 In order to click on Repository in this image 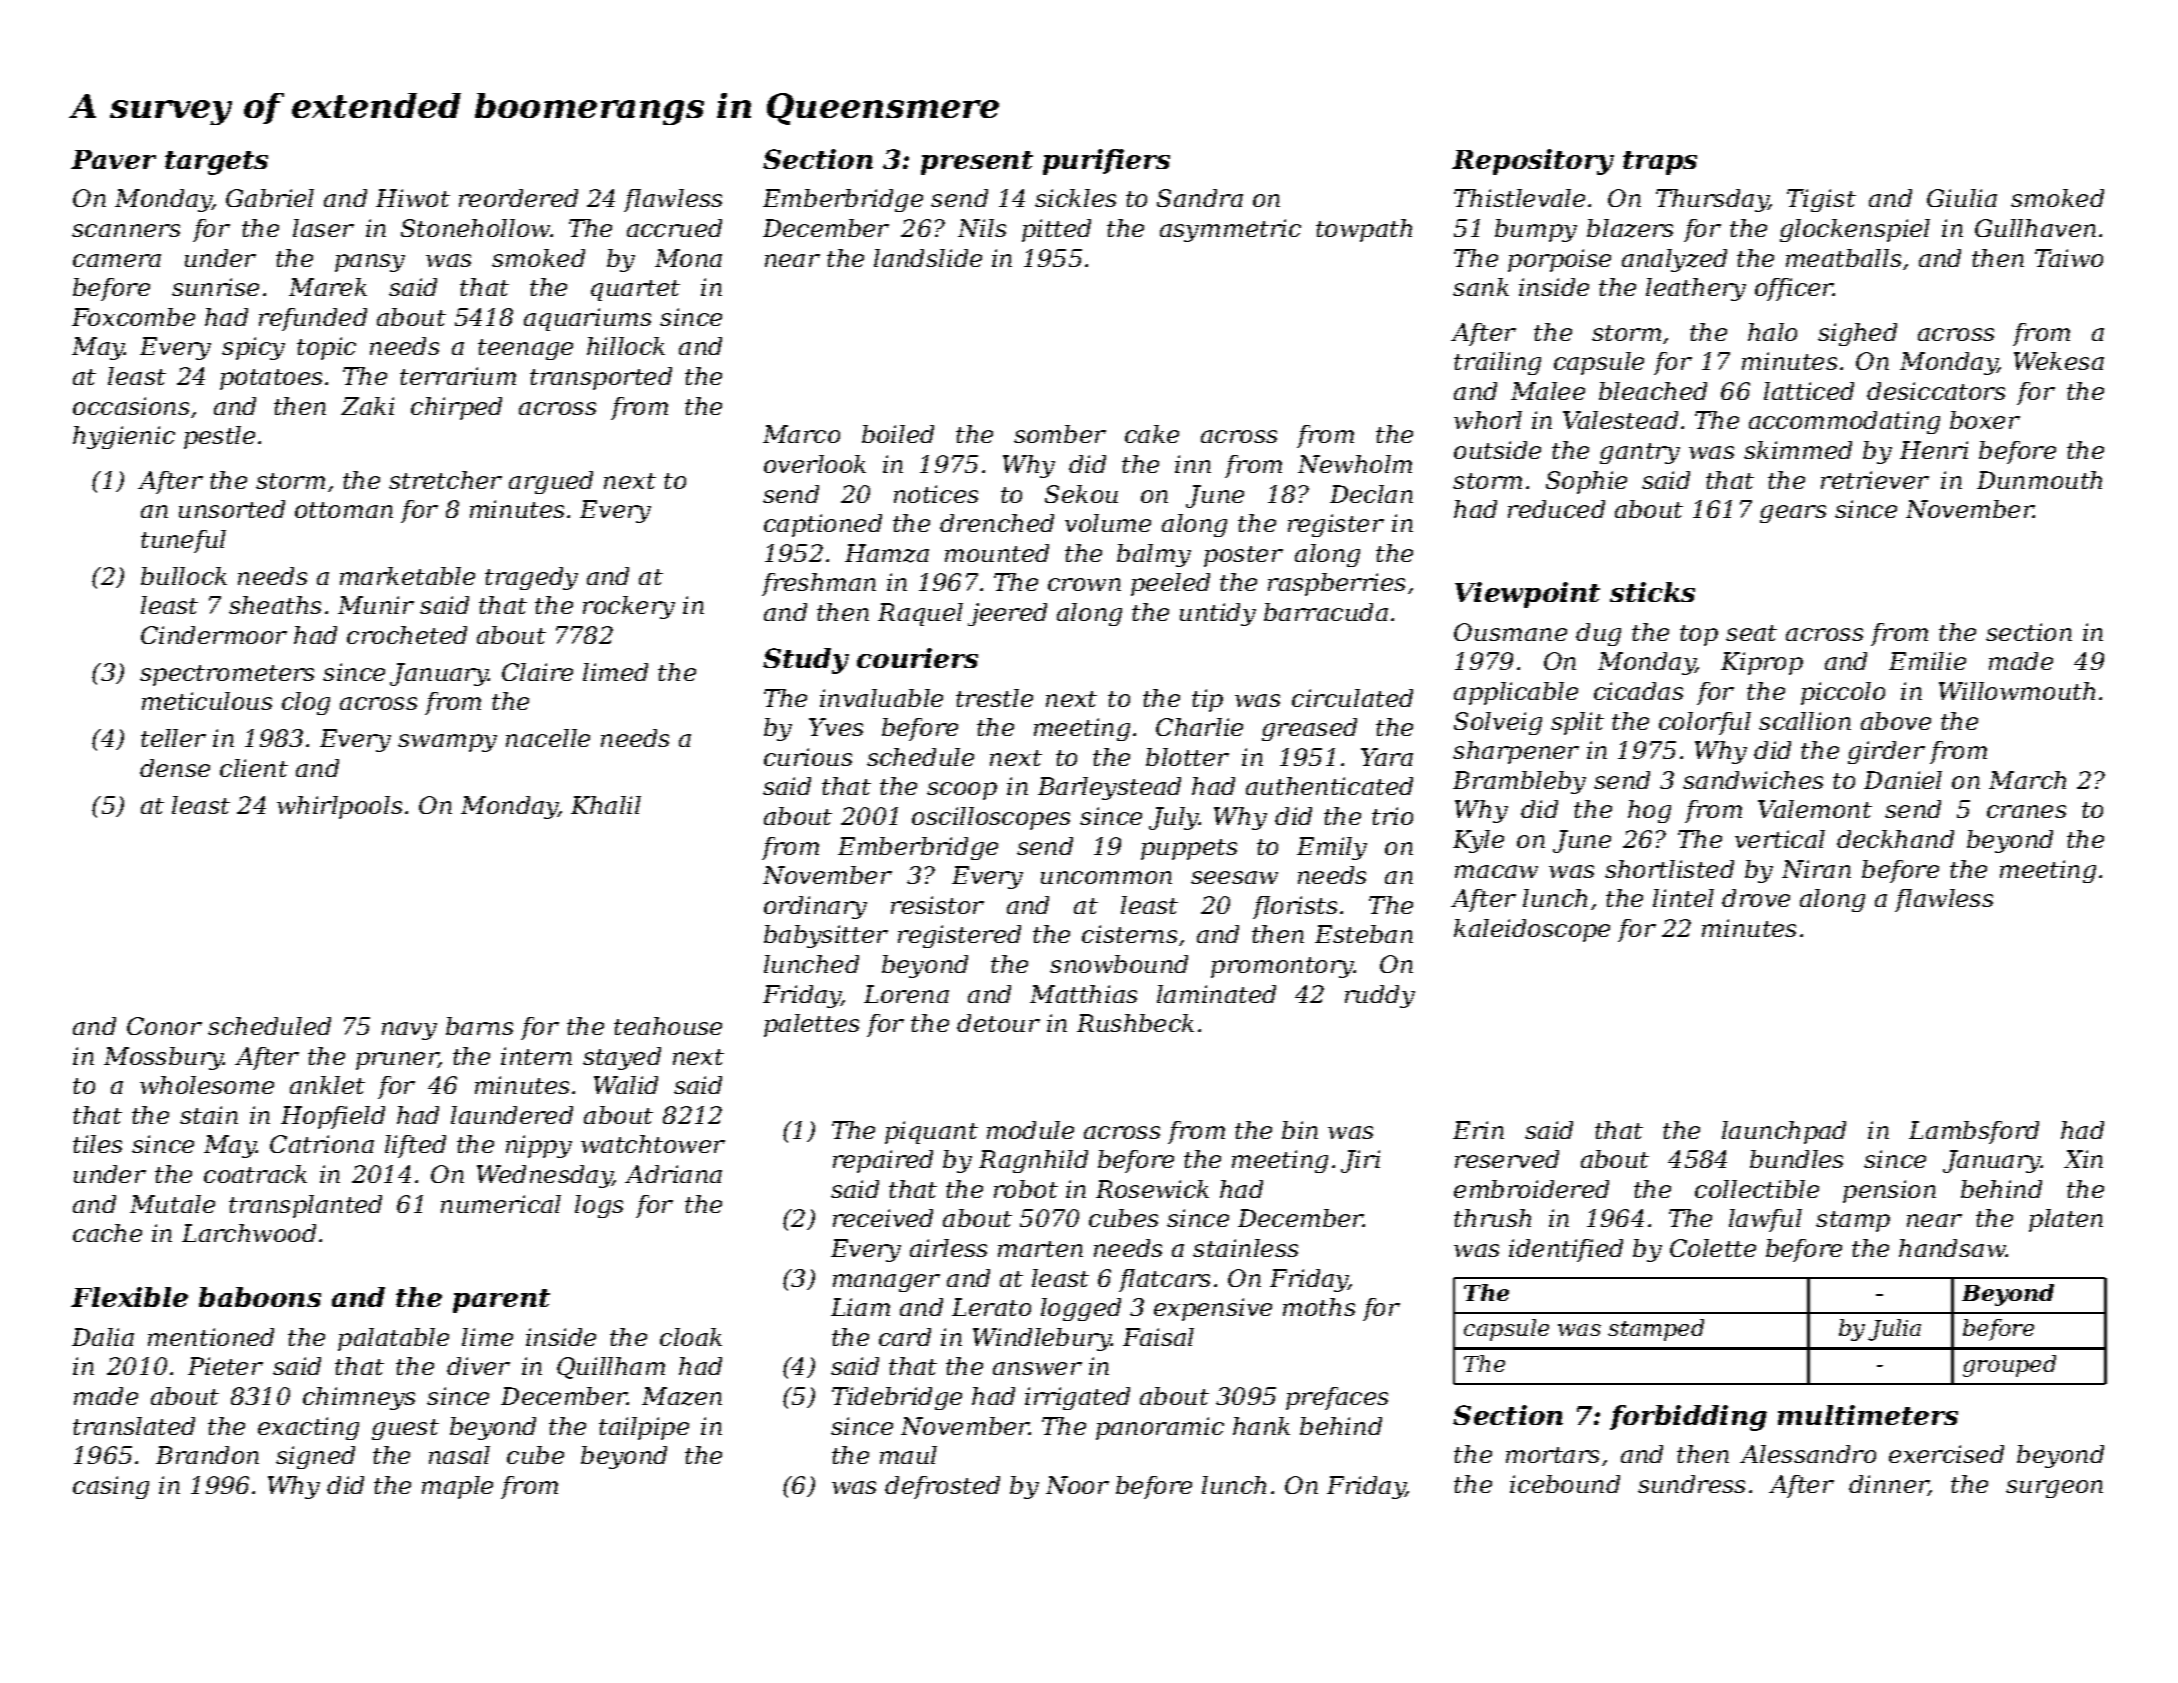, I will do `click(1533, 162)`.
